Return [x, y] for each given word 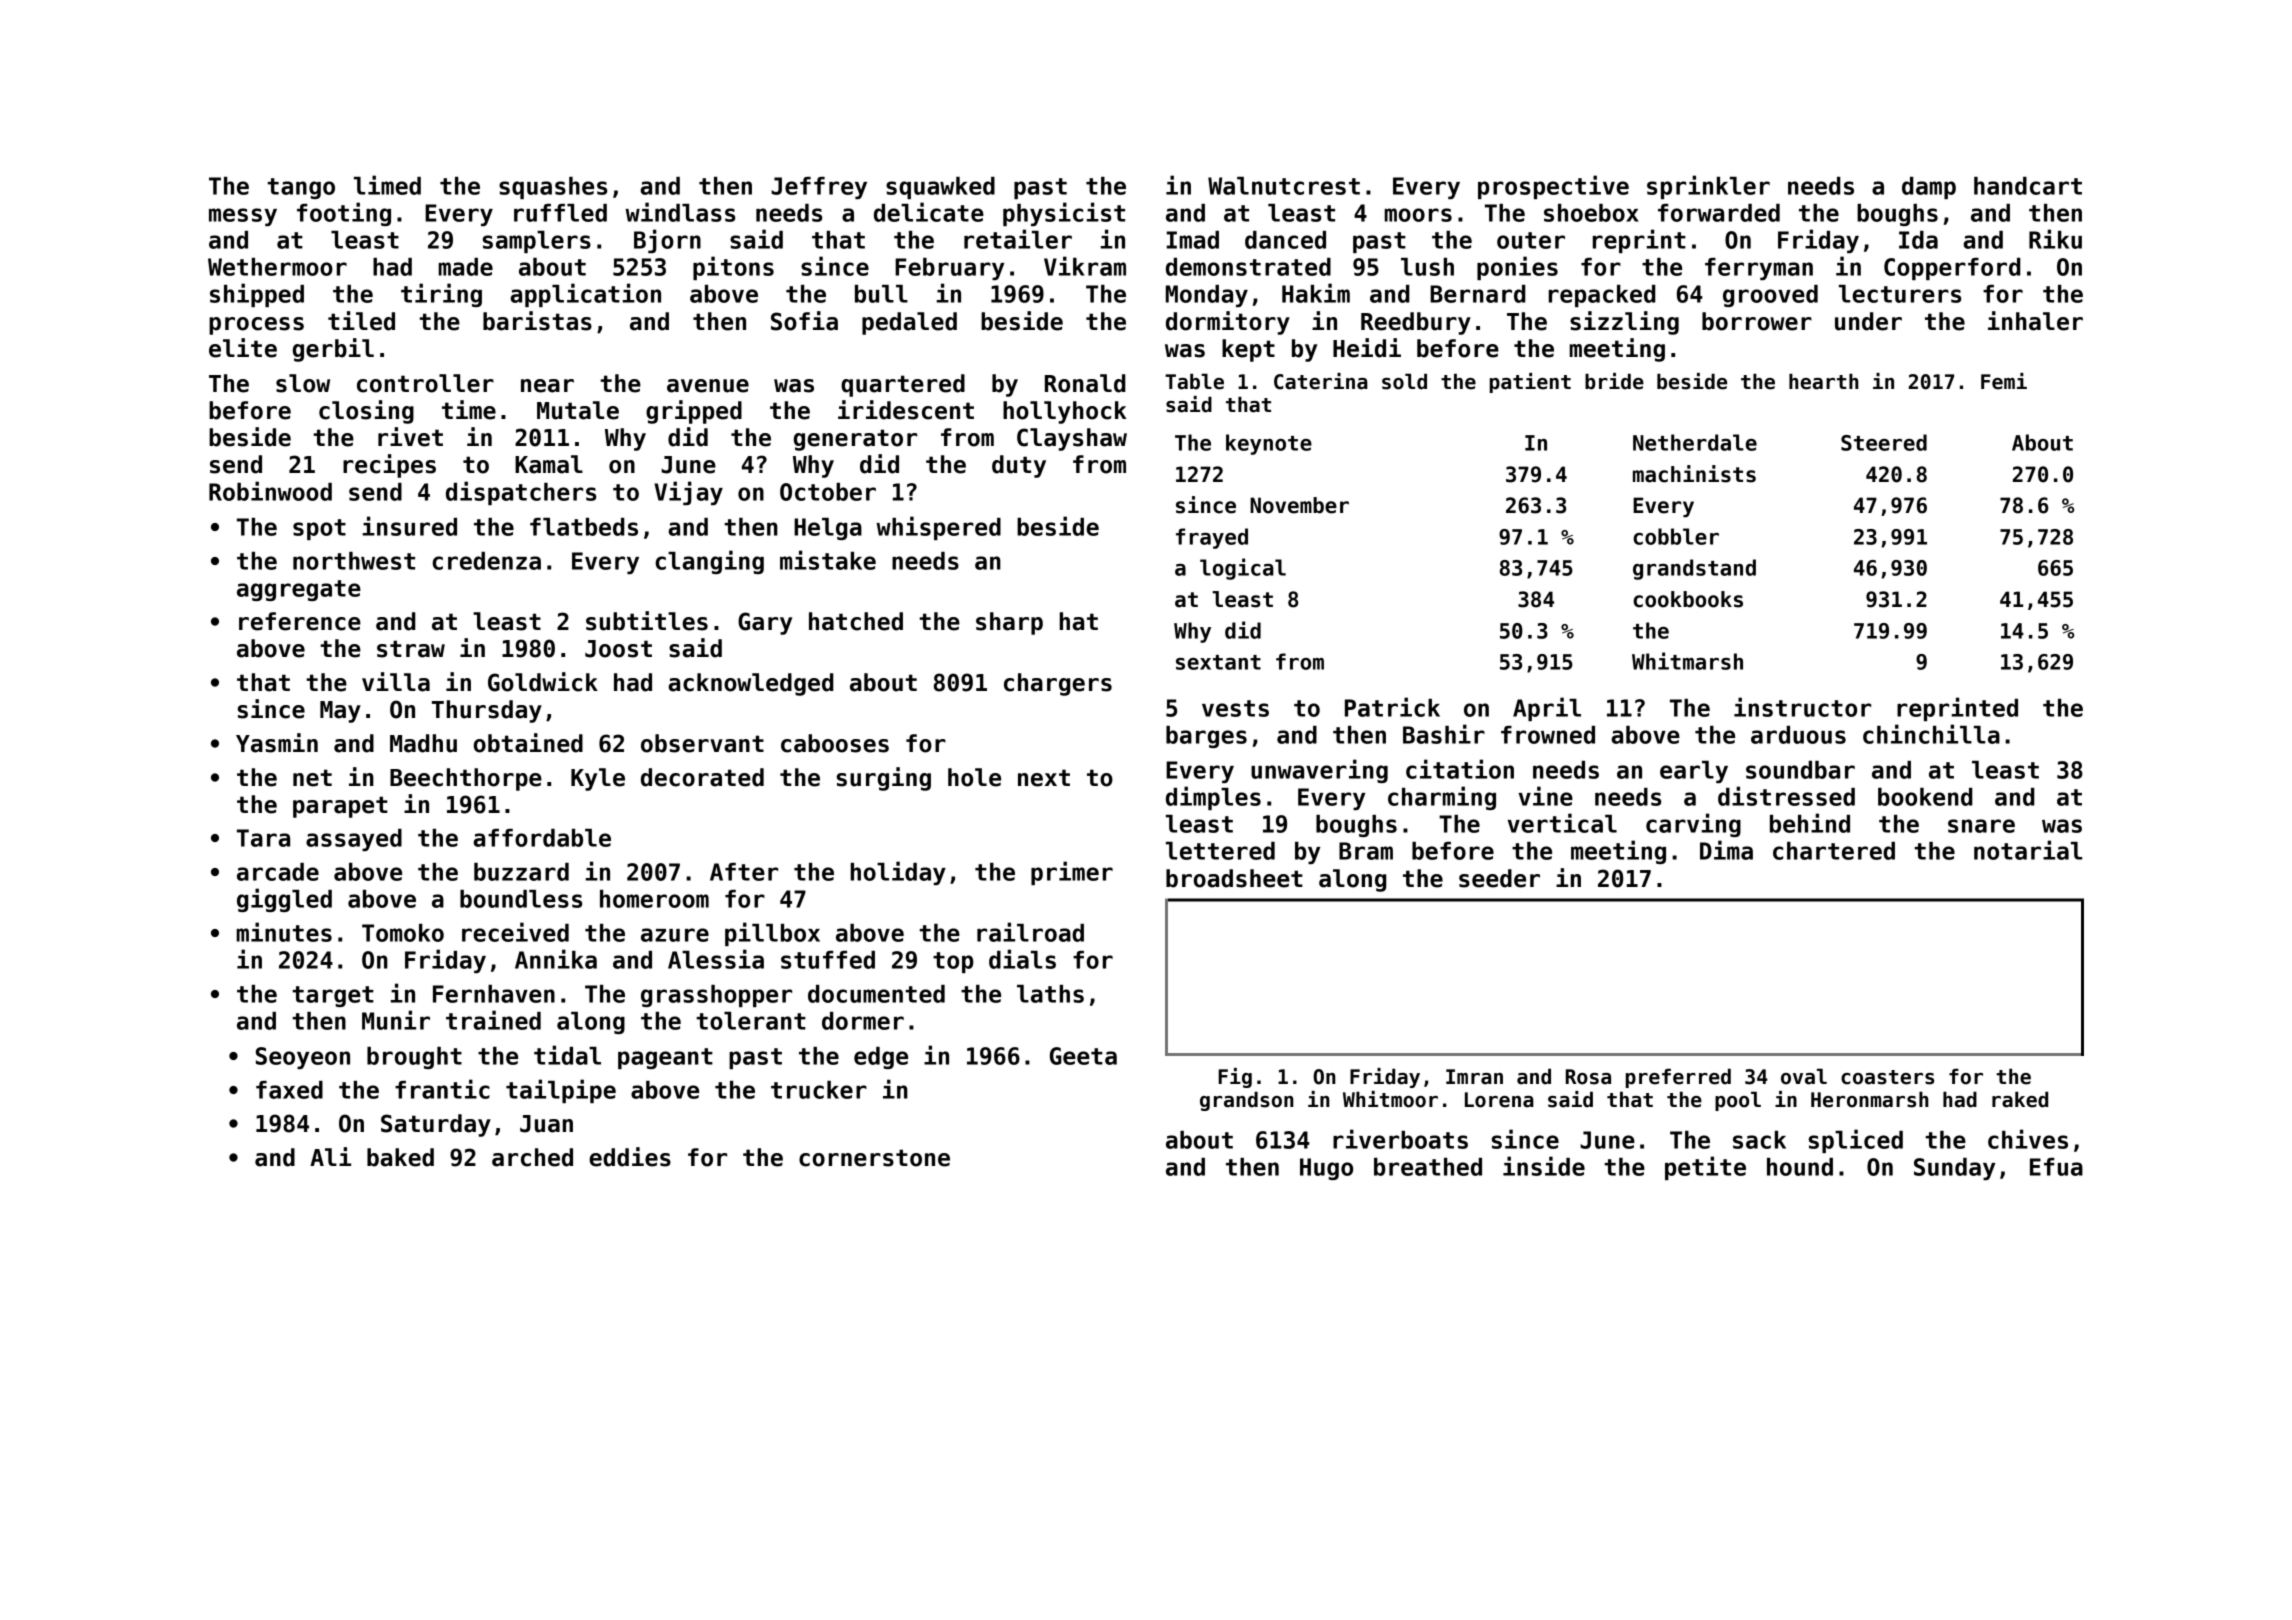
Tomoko [403, 933]
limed [387, 185]
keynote [1269, 444]
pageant [665, 1058]
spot [319, 529]
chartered [1834, 851]
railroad [1030, 932]
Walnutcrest [1284, 186]
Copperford [1952, 269]
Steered [1884, 442]
